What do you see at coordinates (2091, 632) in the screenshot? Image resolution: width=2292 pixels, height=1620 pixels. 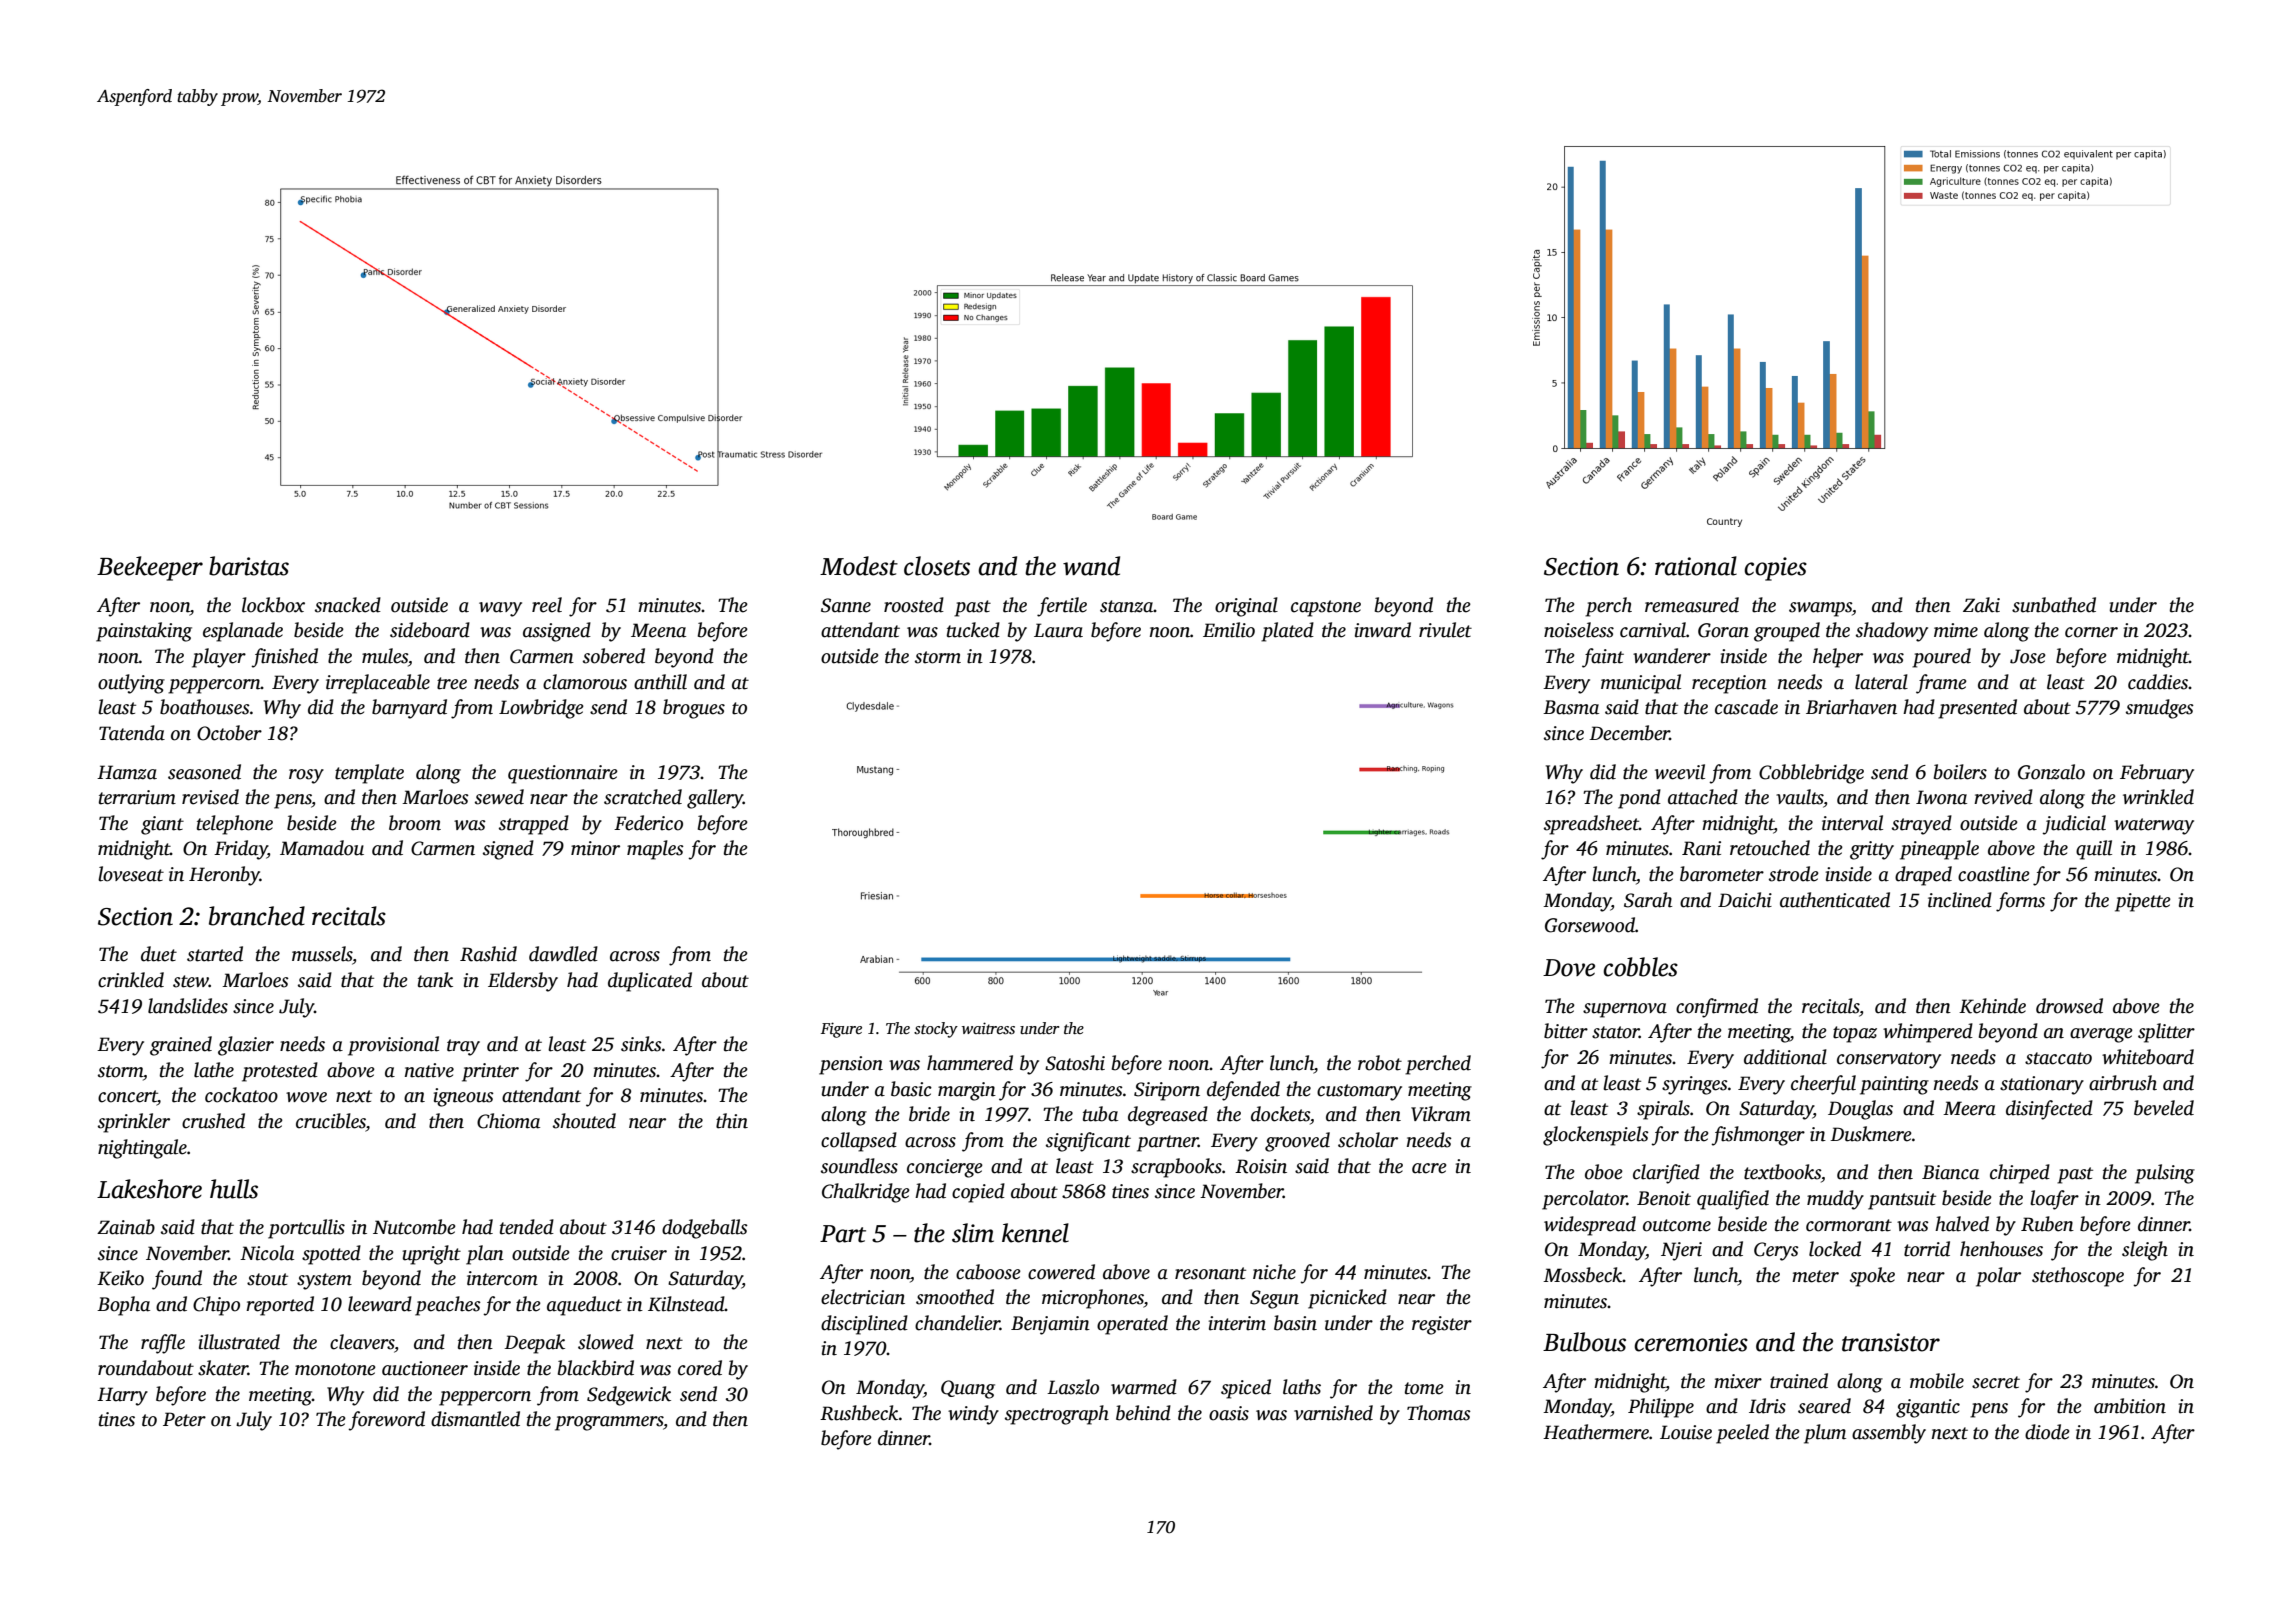 I see `corner` at bounding box center [2091, 632].
